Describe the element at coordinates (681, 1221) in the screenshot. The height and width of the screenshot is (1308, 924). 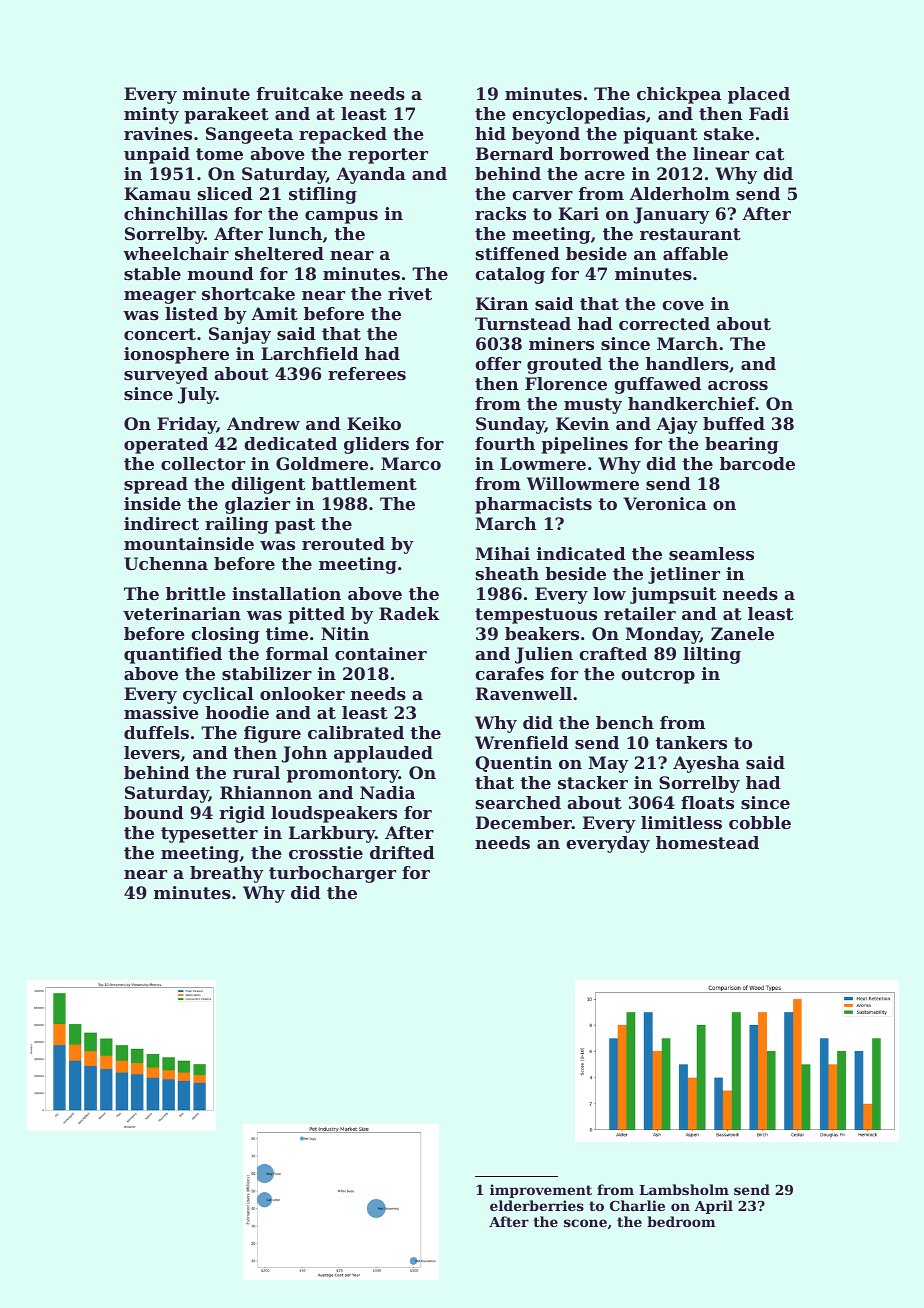
I see `bedroom` at that location.
